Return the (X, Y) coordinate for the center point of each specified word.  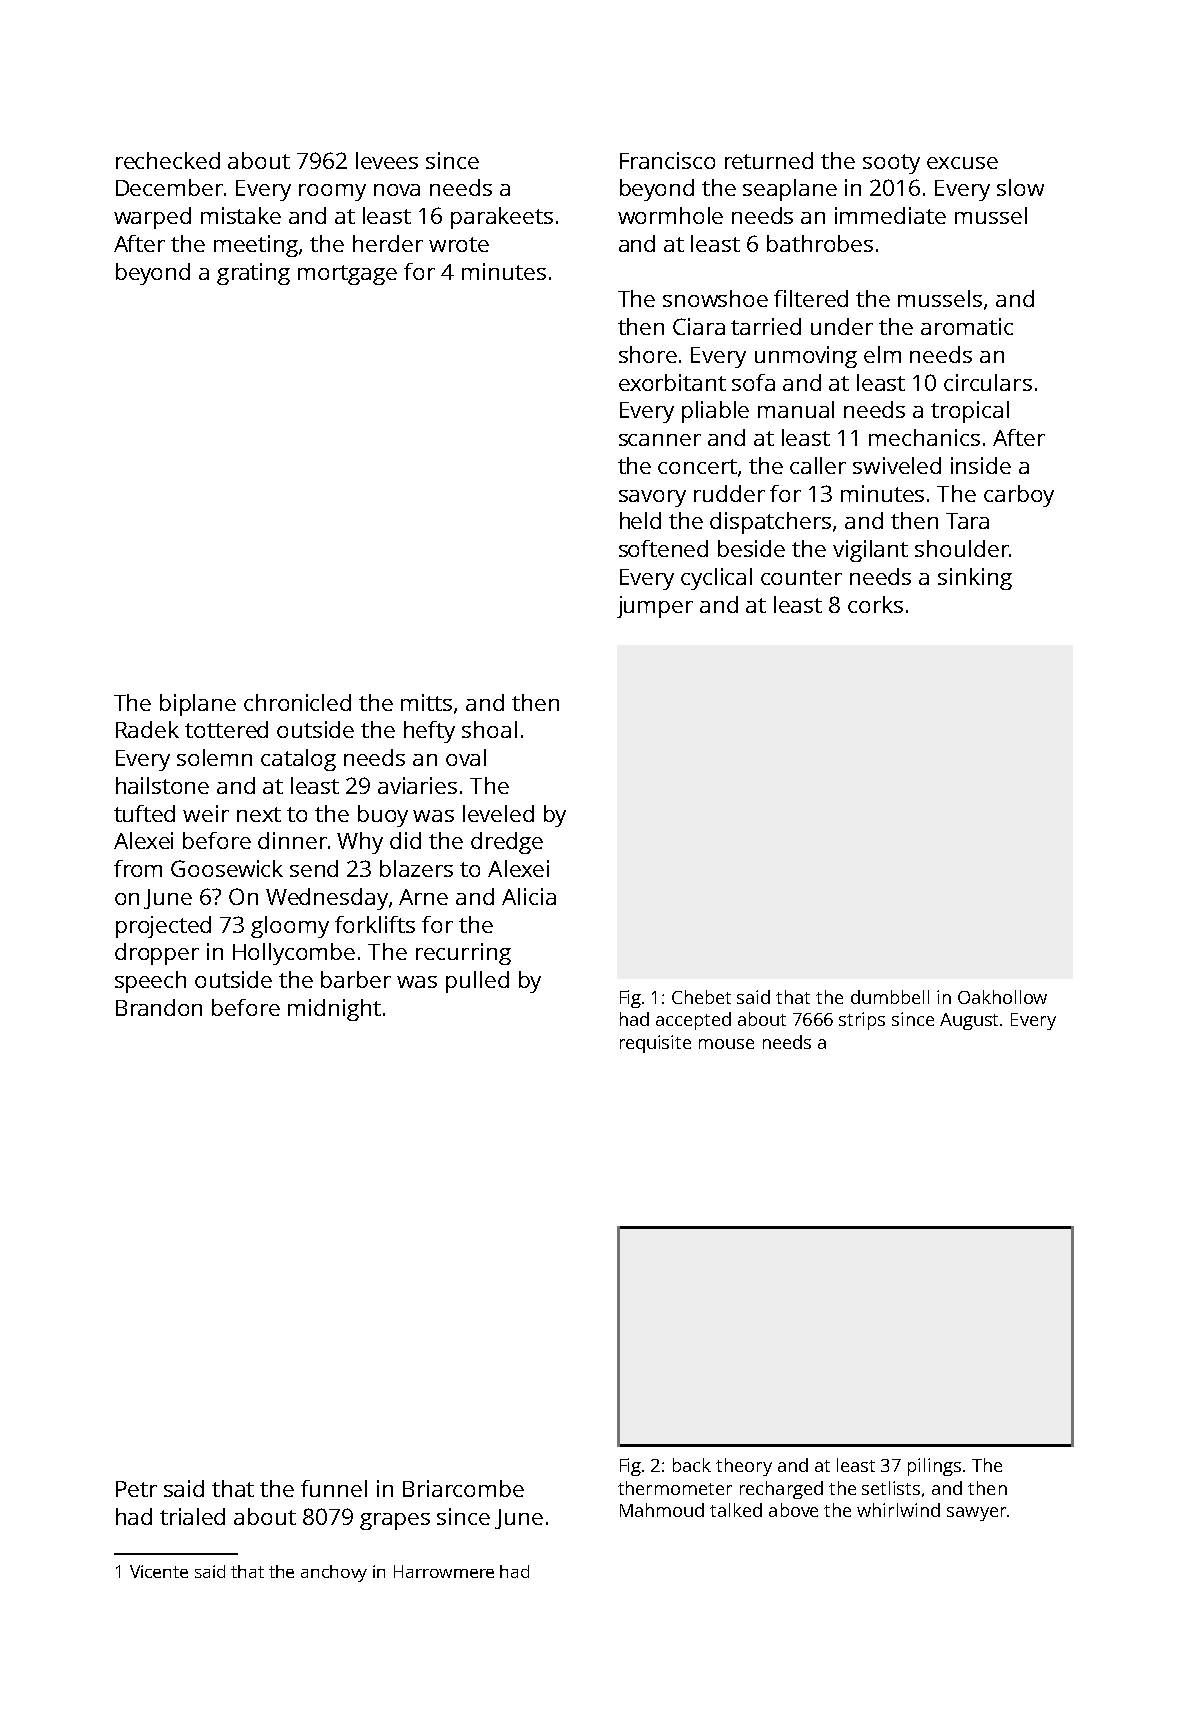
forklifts (375, 924)
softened (663, 548)
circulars (988, 382)
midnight (334, 1010)
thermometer (675, 1488)
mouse (726, 1044)
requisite (655, 1044)
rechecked (168, 160)
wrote (459, 244)
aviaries (417, 785)
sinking (975, 579)
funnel (334, 1488)
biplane (198, 705)
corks (875, 604)
